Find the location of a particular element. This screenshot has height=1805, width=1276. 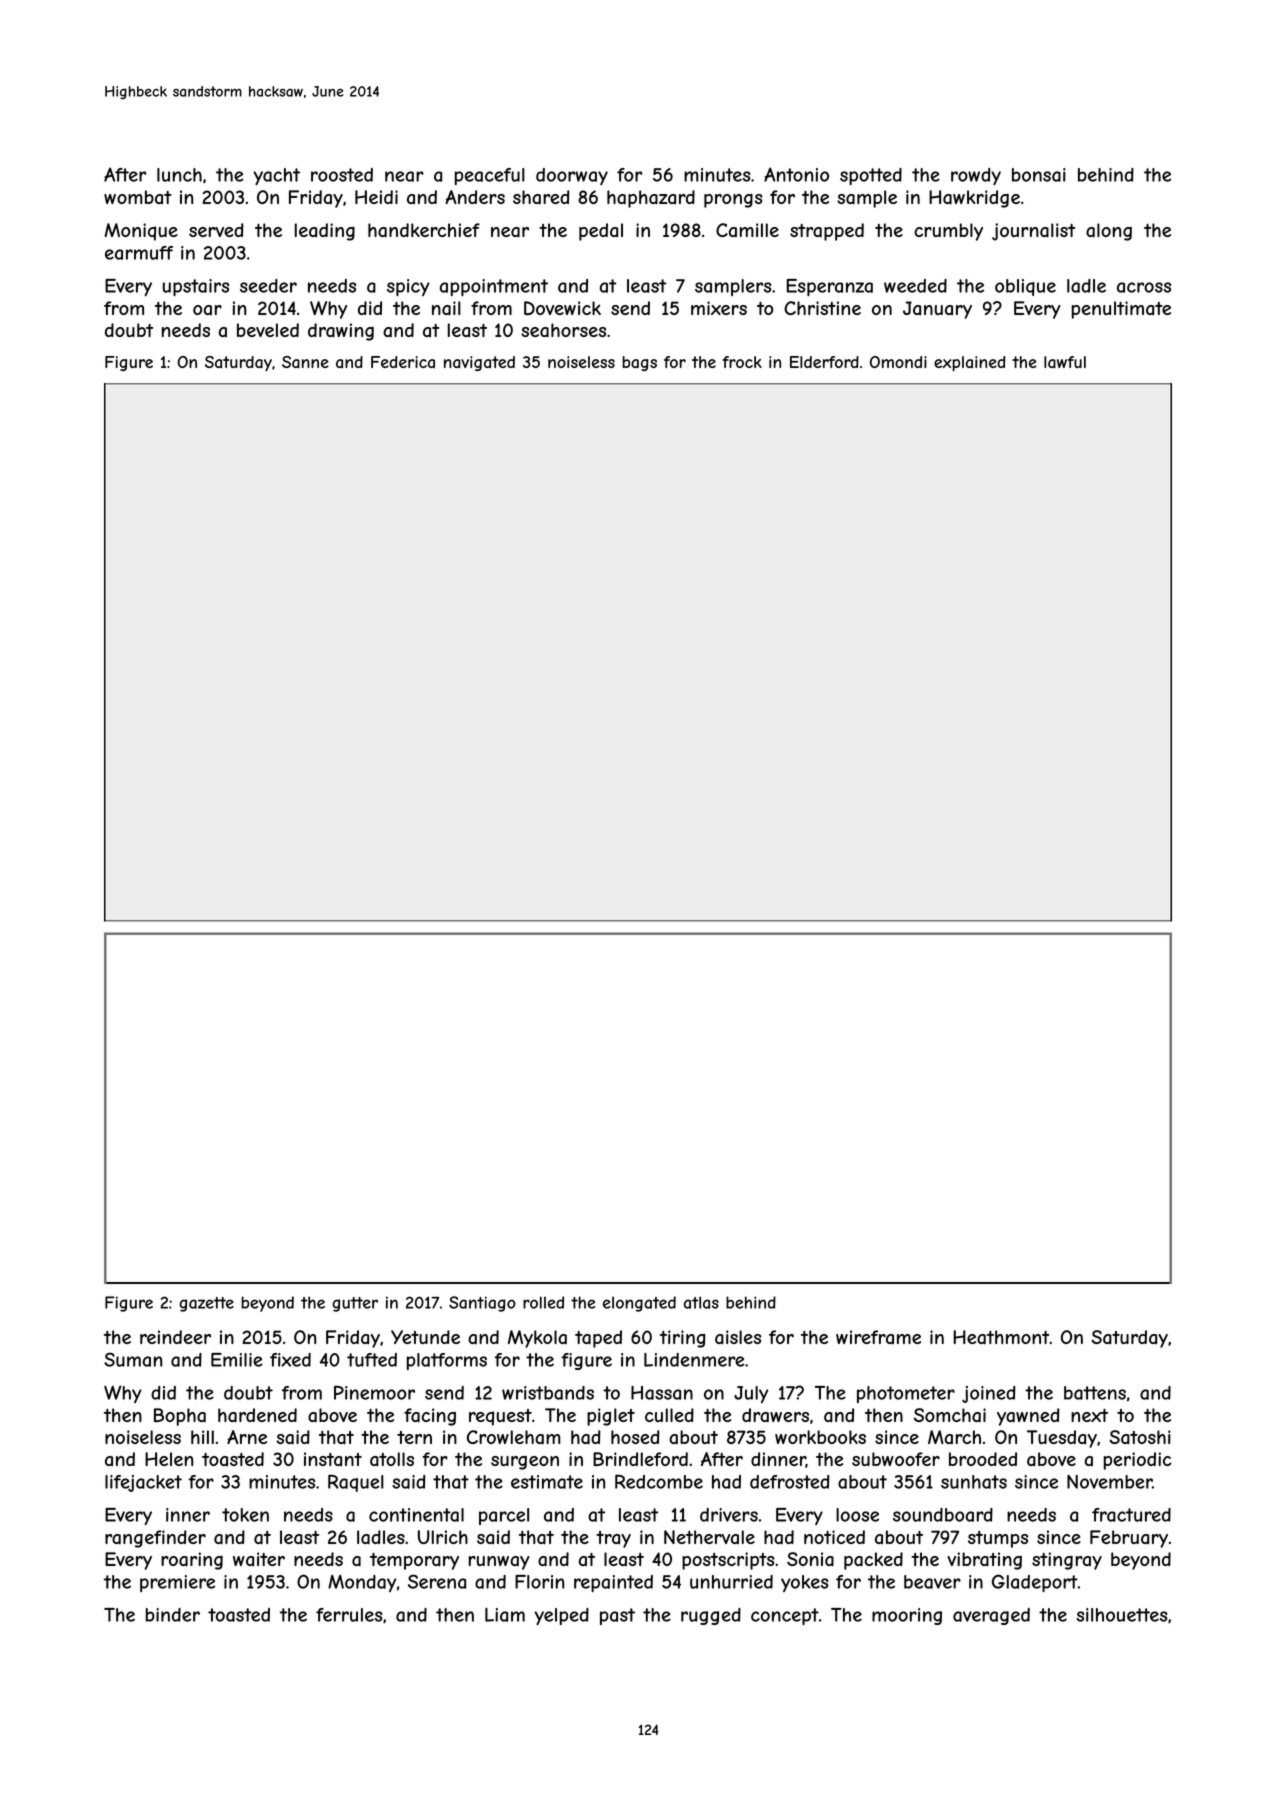

atlas is located at coordinates (701, 1302).
